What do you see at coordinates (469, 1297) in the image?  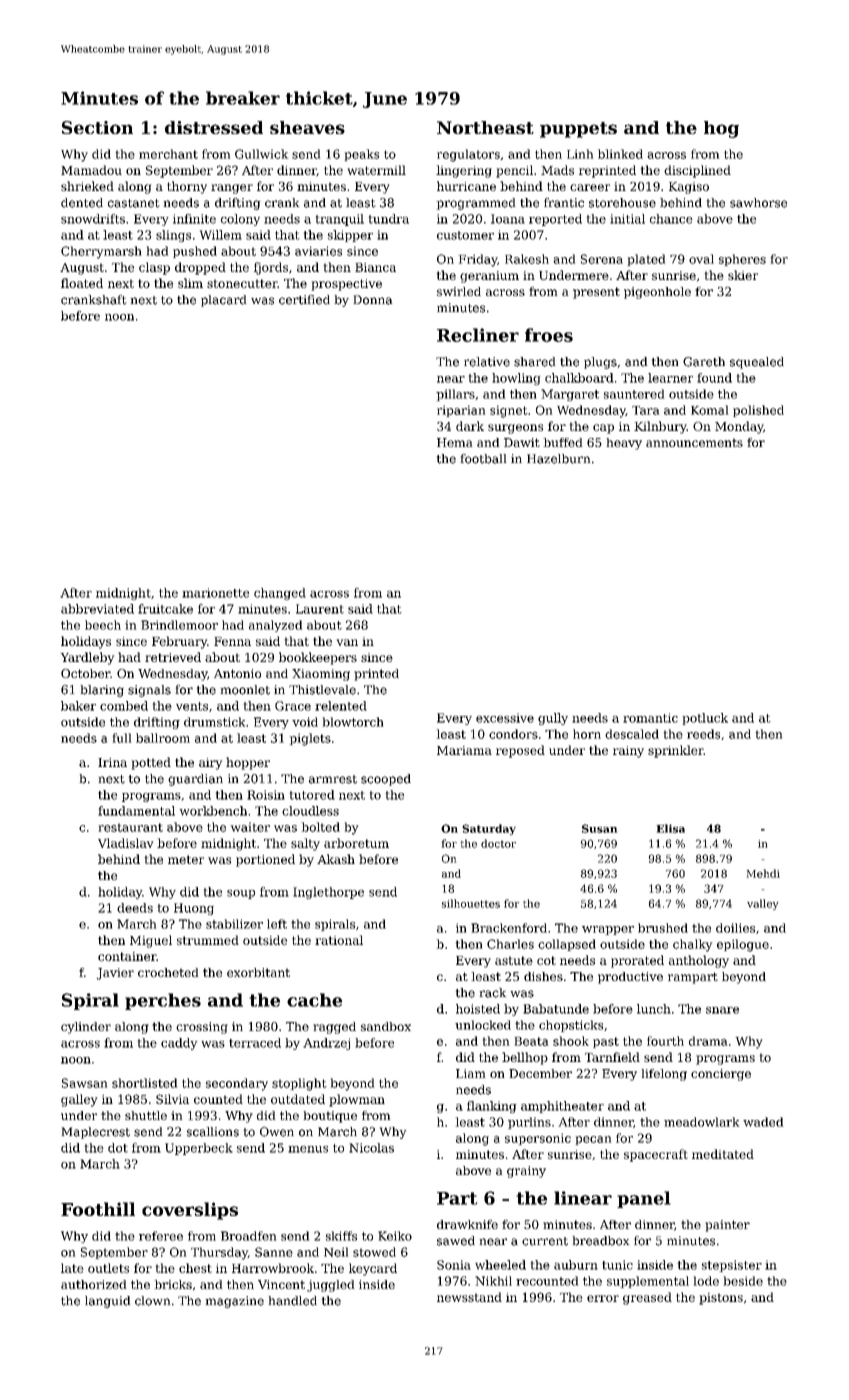 I see `newsstand` at bounding box center [469, 1297].
